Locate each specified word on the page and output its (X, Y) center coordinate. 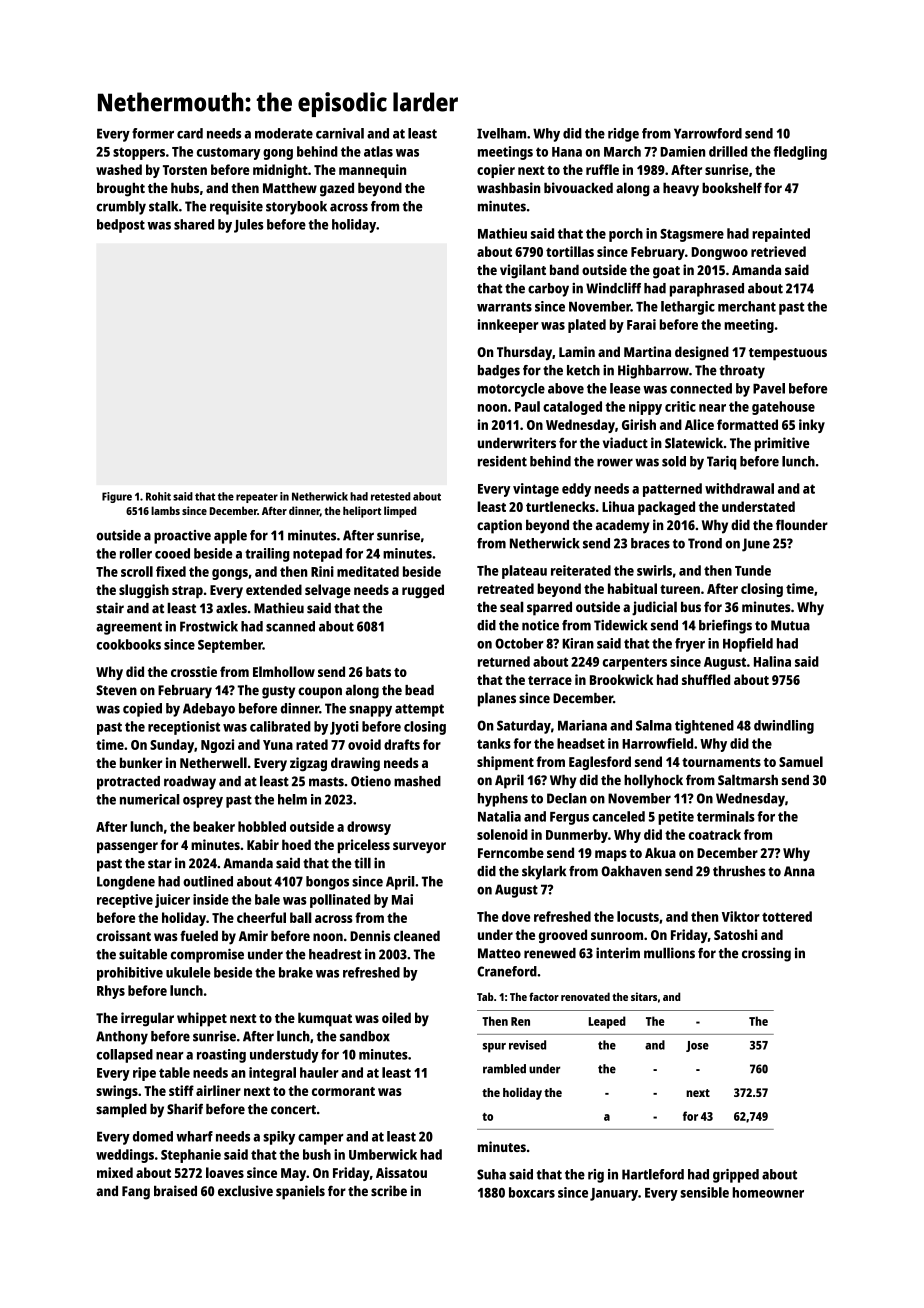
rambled (504, 1069)
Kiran (578, 643)
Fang (136, 1193)
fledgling (800, 153)
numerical (150, 799)
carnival (340, 133)
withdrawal (739, 488)
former (153, 133)
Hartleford (653, 1174)
